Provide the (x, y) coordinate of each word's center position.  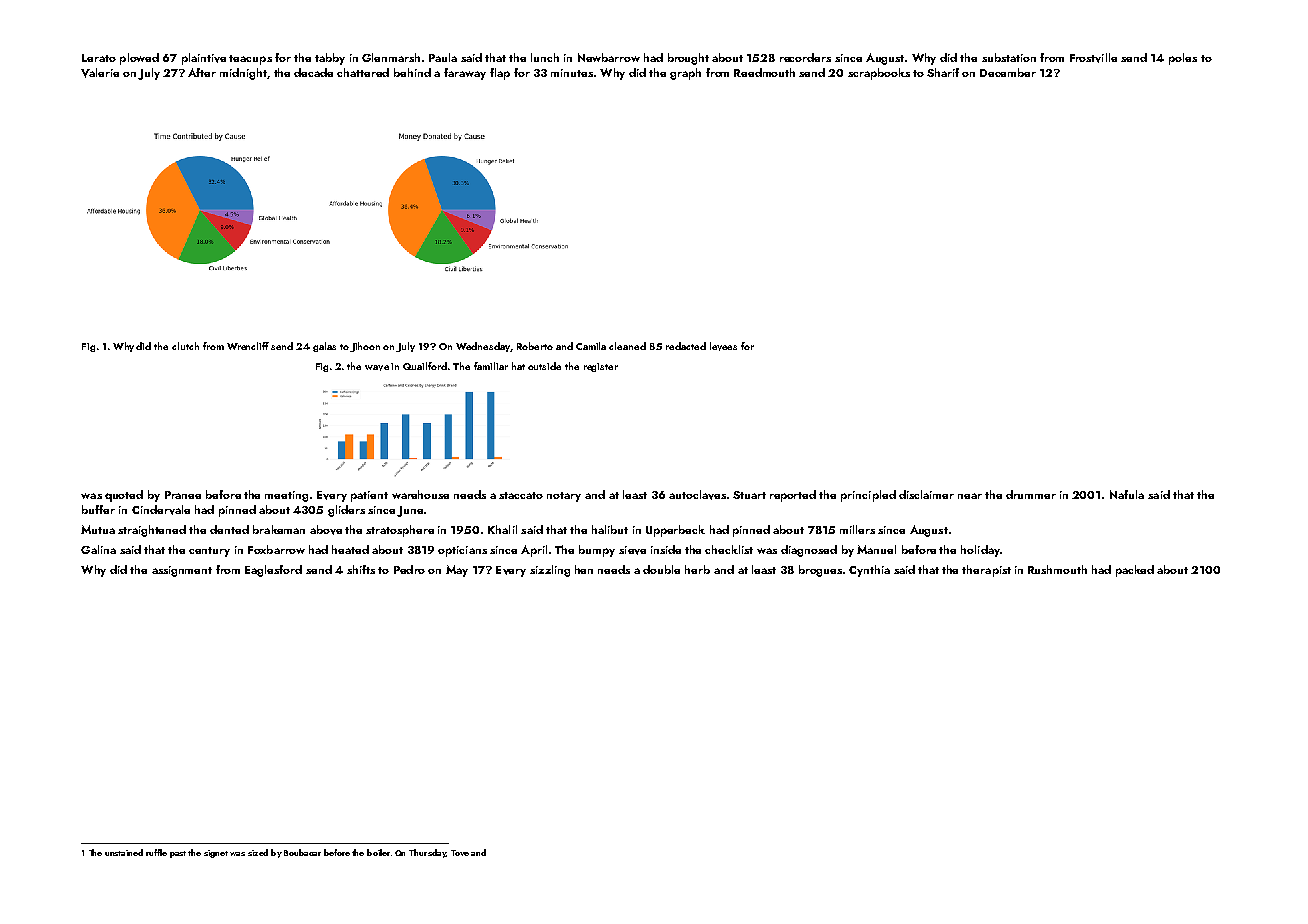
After (202, 72)
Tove (460, 853)
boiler (378, 852)
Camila (591, 346)
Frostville (1093, 58)
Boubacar (302, 852)
